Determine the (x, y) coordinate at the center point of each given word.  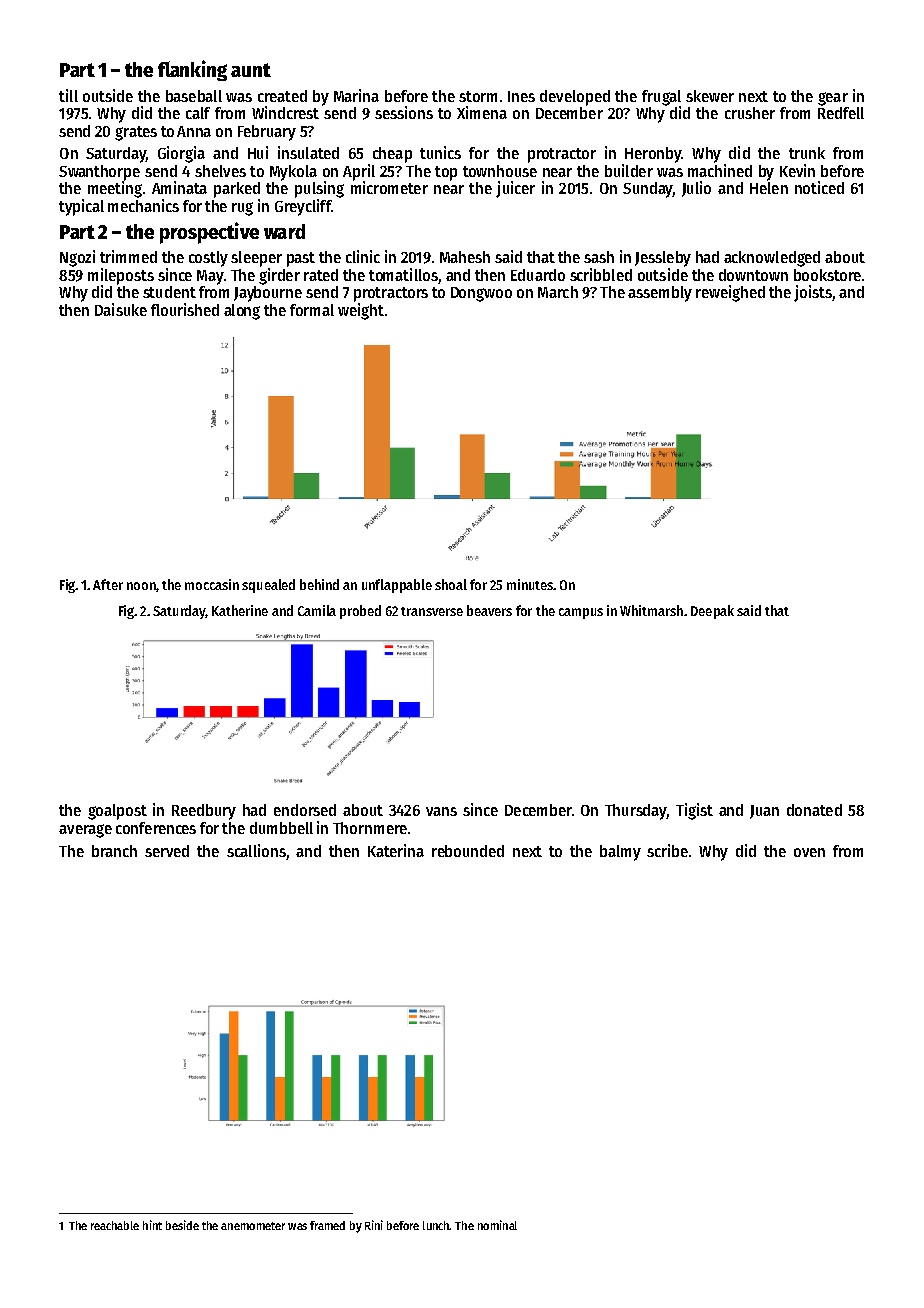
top (446, 173)
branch (114, 851)
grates (136, 133)
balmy (620, 853)
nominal (497, 1225)
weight (361, 311)
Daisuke (121, 309)
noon (141, 586)
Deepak (712, 612)
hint (152, 1225)
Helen (769, 188)
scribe (667, 850)
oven (809, 852)
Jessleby (663, 259)
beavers (489, 610)
